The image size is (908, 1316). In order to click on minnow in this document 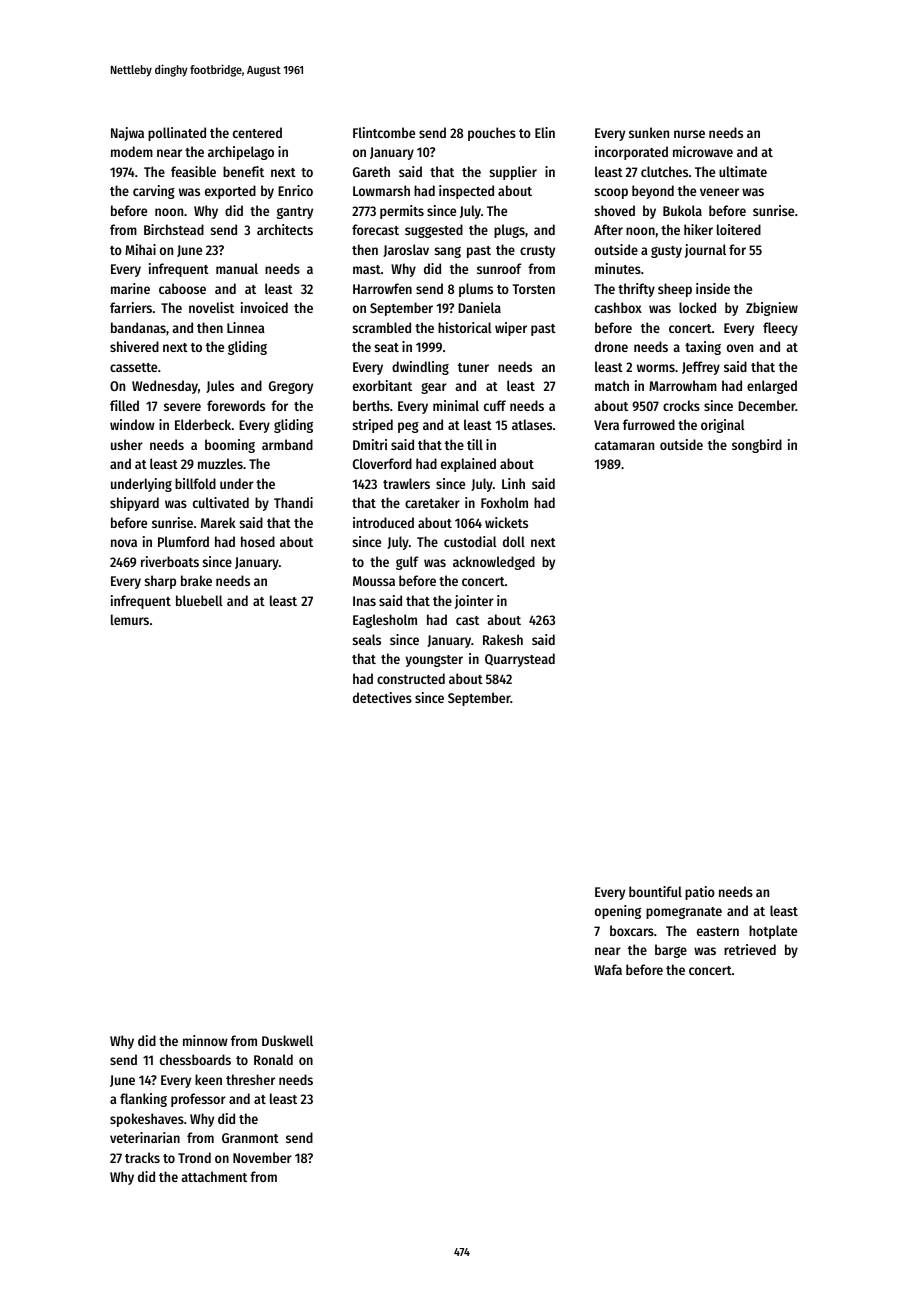, I will do `click(205, 1040)`.
